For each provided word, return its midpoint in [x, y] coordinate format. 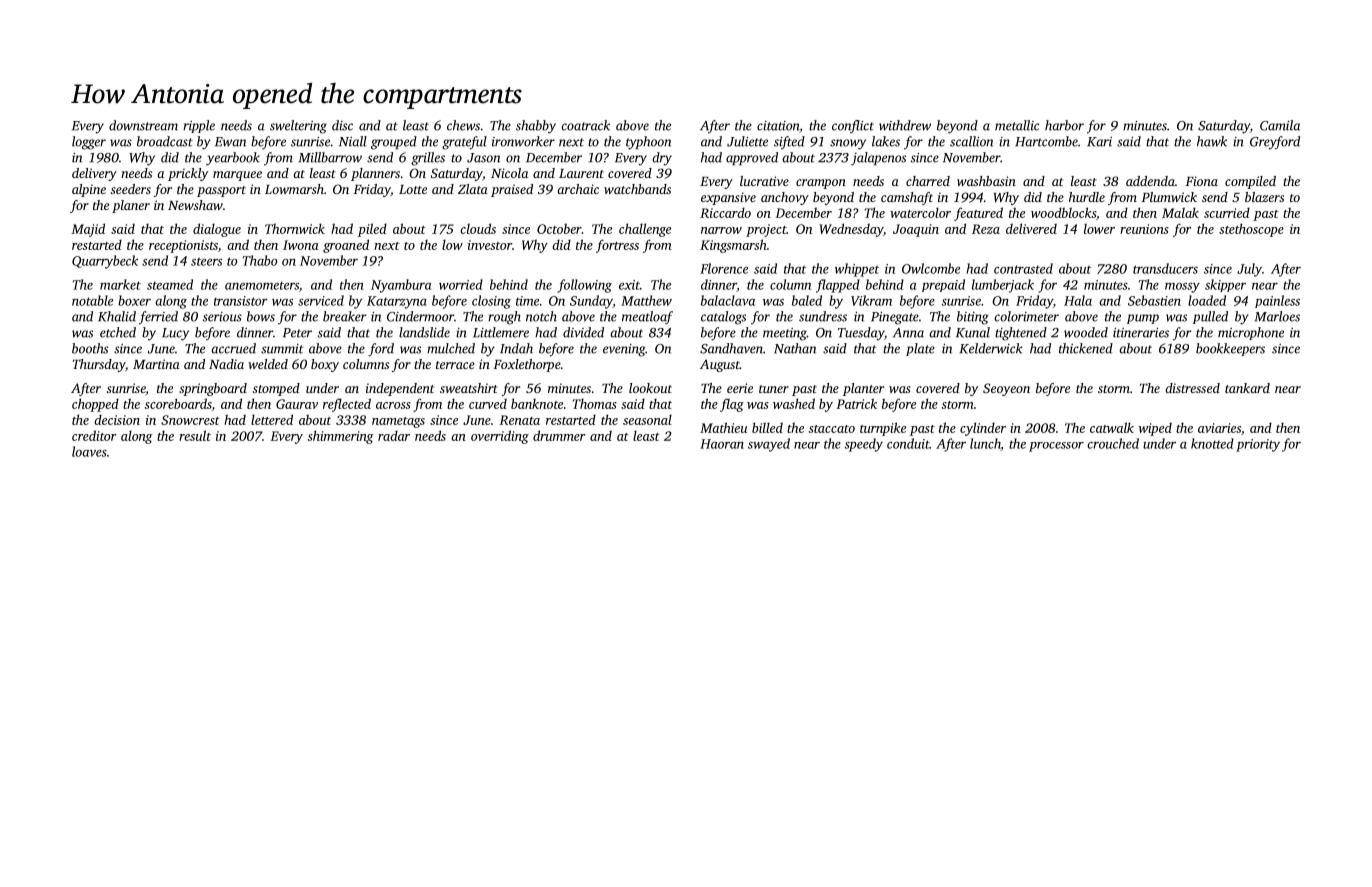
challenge [645, 230]
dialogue [217, 230]
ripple [199, 126]
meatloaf [647, 318]
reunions [1144, 229]
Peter [297, 333]
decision [117, 419]
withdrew [905, 125]
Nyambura [401, 286]
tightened [1021, 334]
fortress [617, 246]
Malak [1180, 212]
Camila [1280, 125]
